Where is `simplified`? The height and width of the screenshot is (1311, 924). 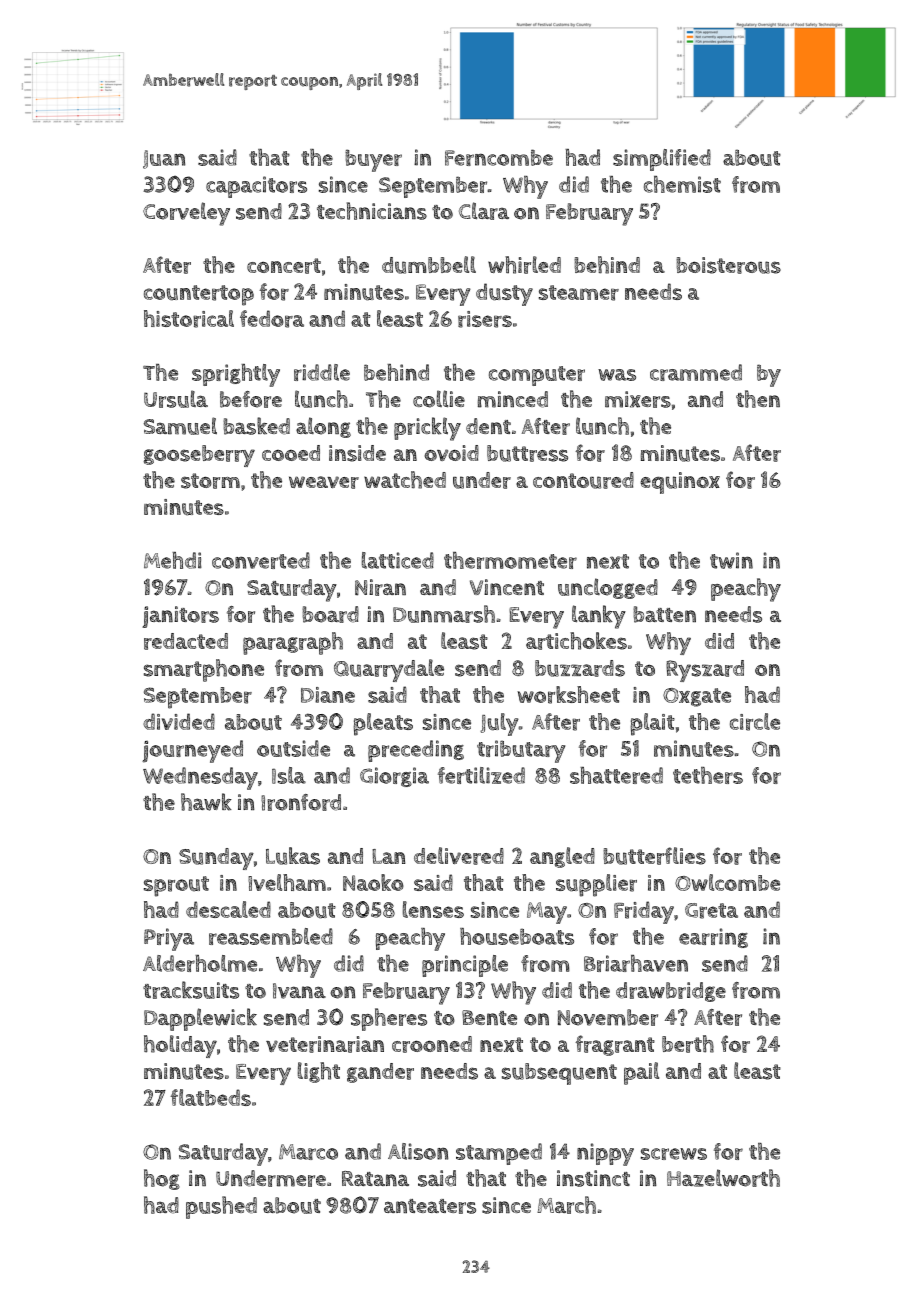
simplified is located at coordinates (662, 160).
